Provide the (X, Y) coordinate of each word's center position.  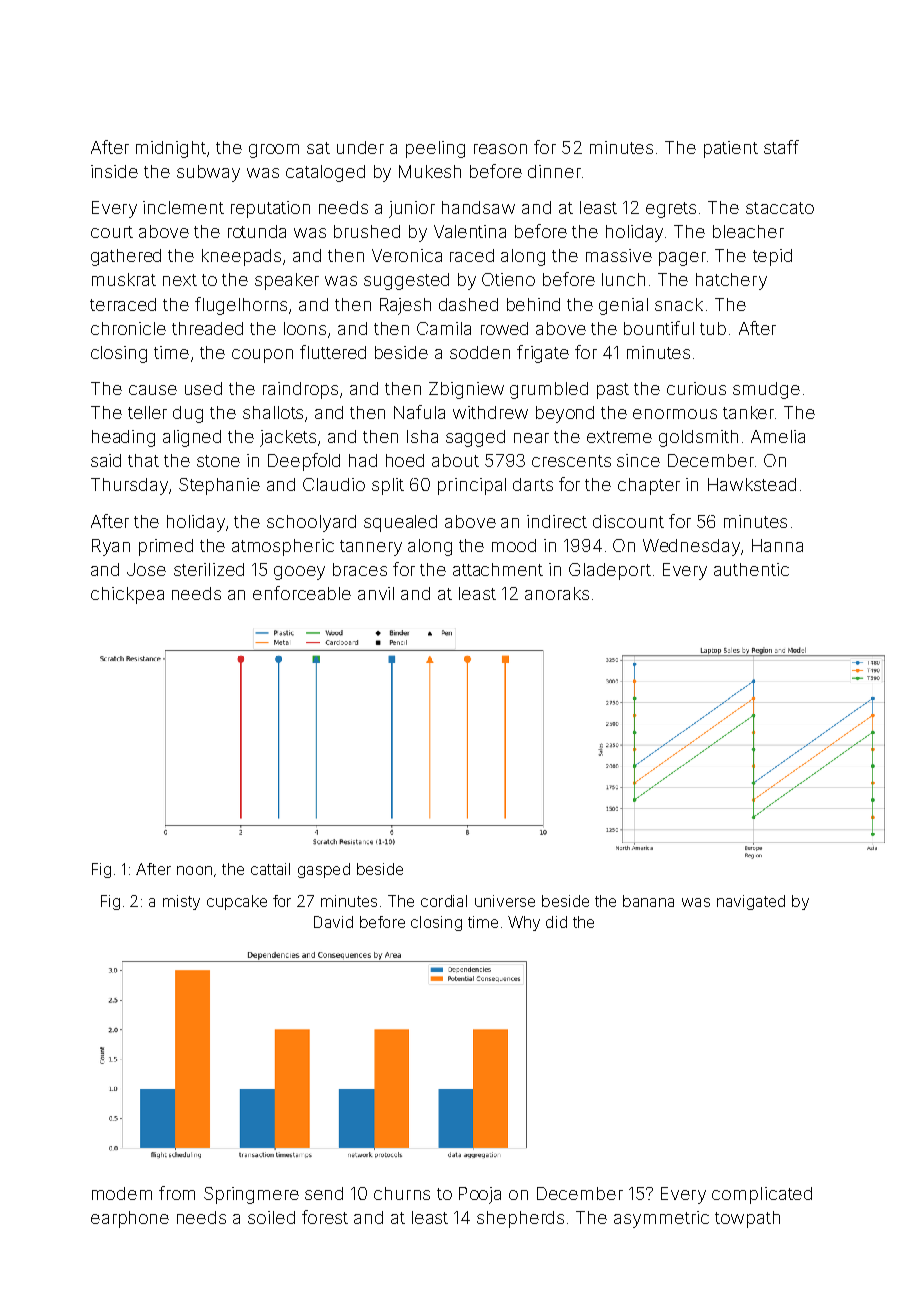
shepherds (520, 1219)
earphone (130, 1219)
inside (114, 171)
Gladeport (610, 571)
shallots (273, 412)
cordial (444, 901)
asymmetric (661, 1219)
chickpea (127, 595)
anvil (376, 593)
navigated (751, 902)
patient (731, 149)
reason (500, 149)
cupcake (237, 902)
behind (533, 304)
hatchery (731, 281)
